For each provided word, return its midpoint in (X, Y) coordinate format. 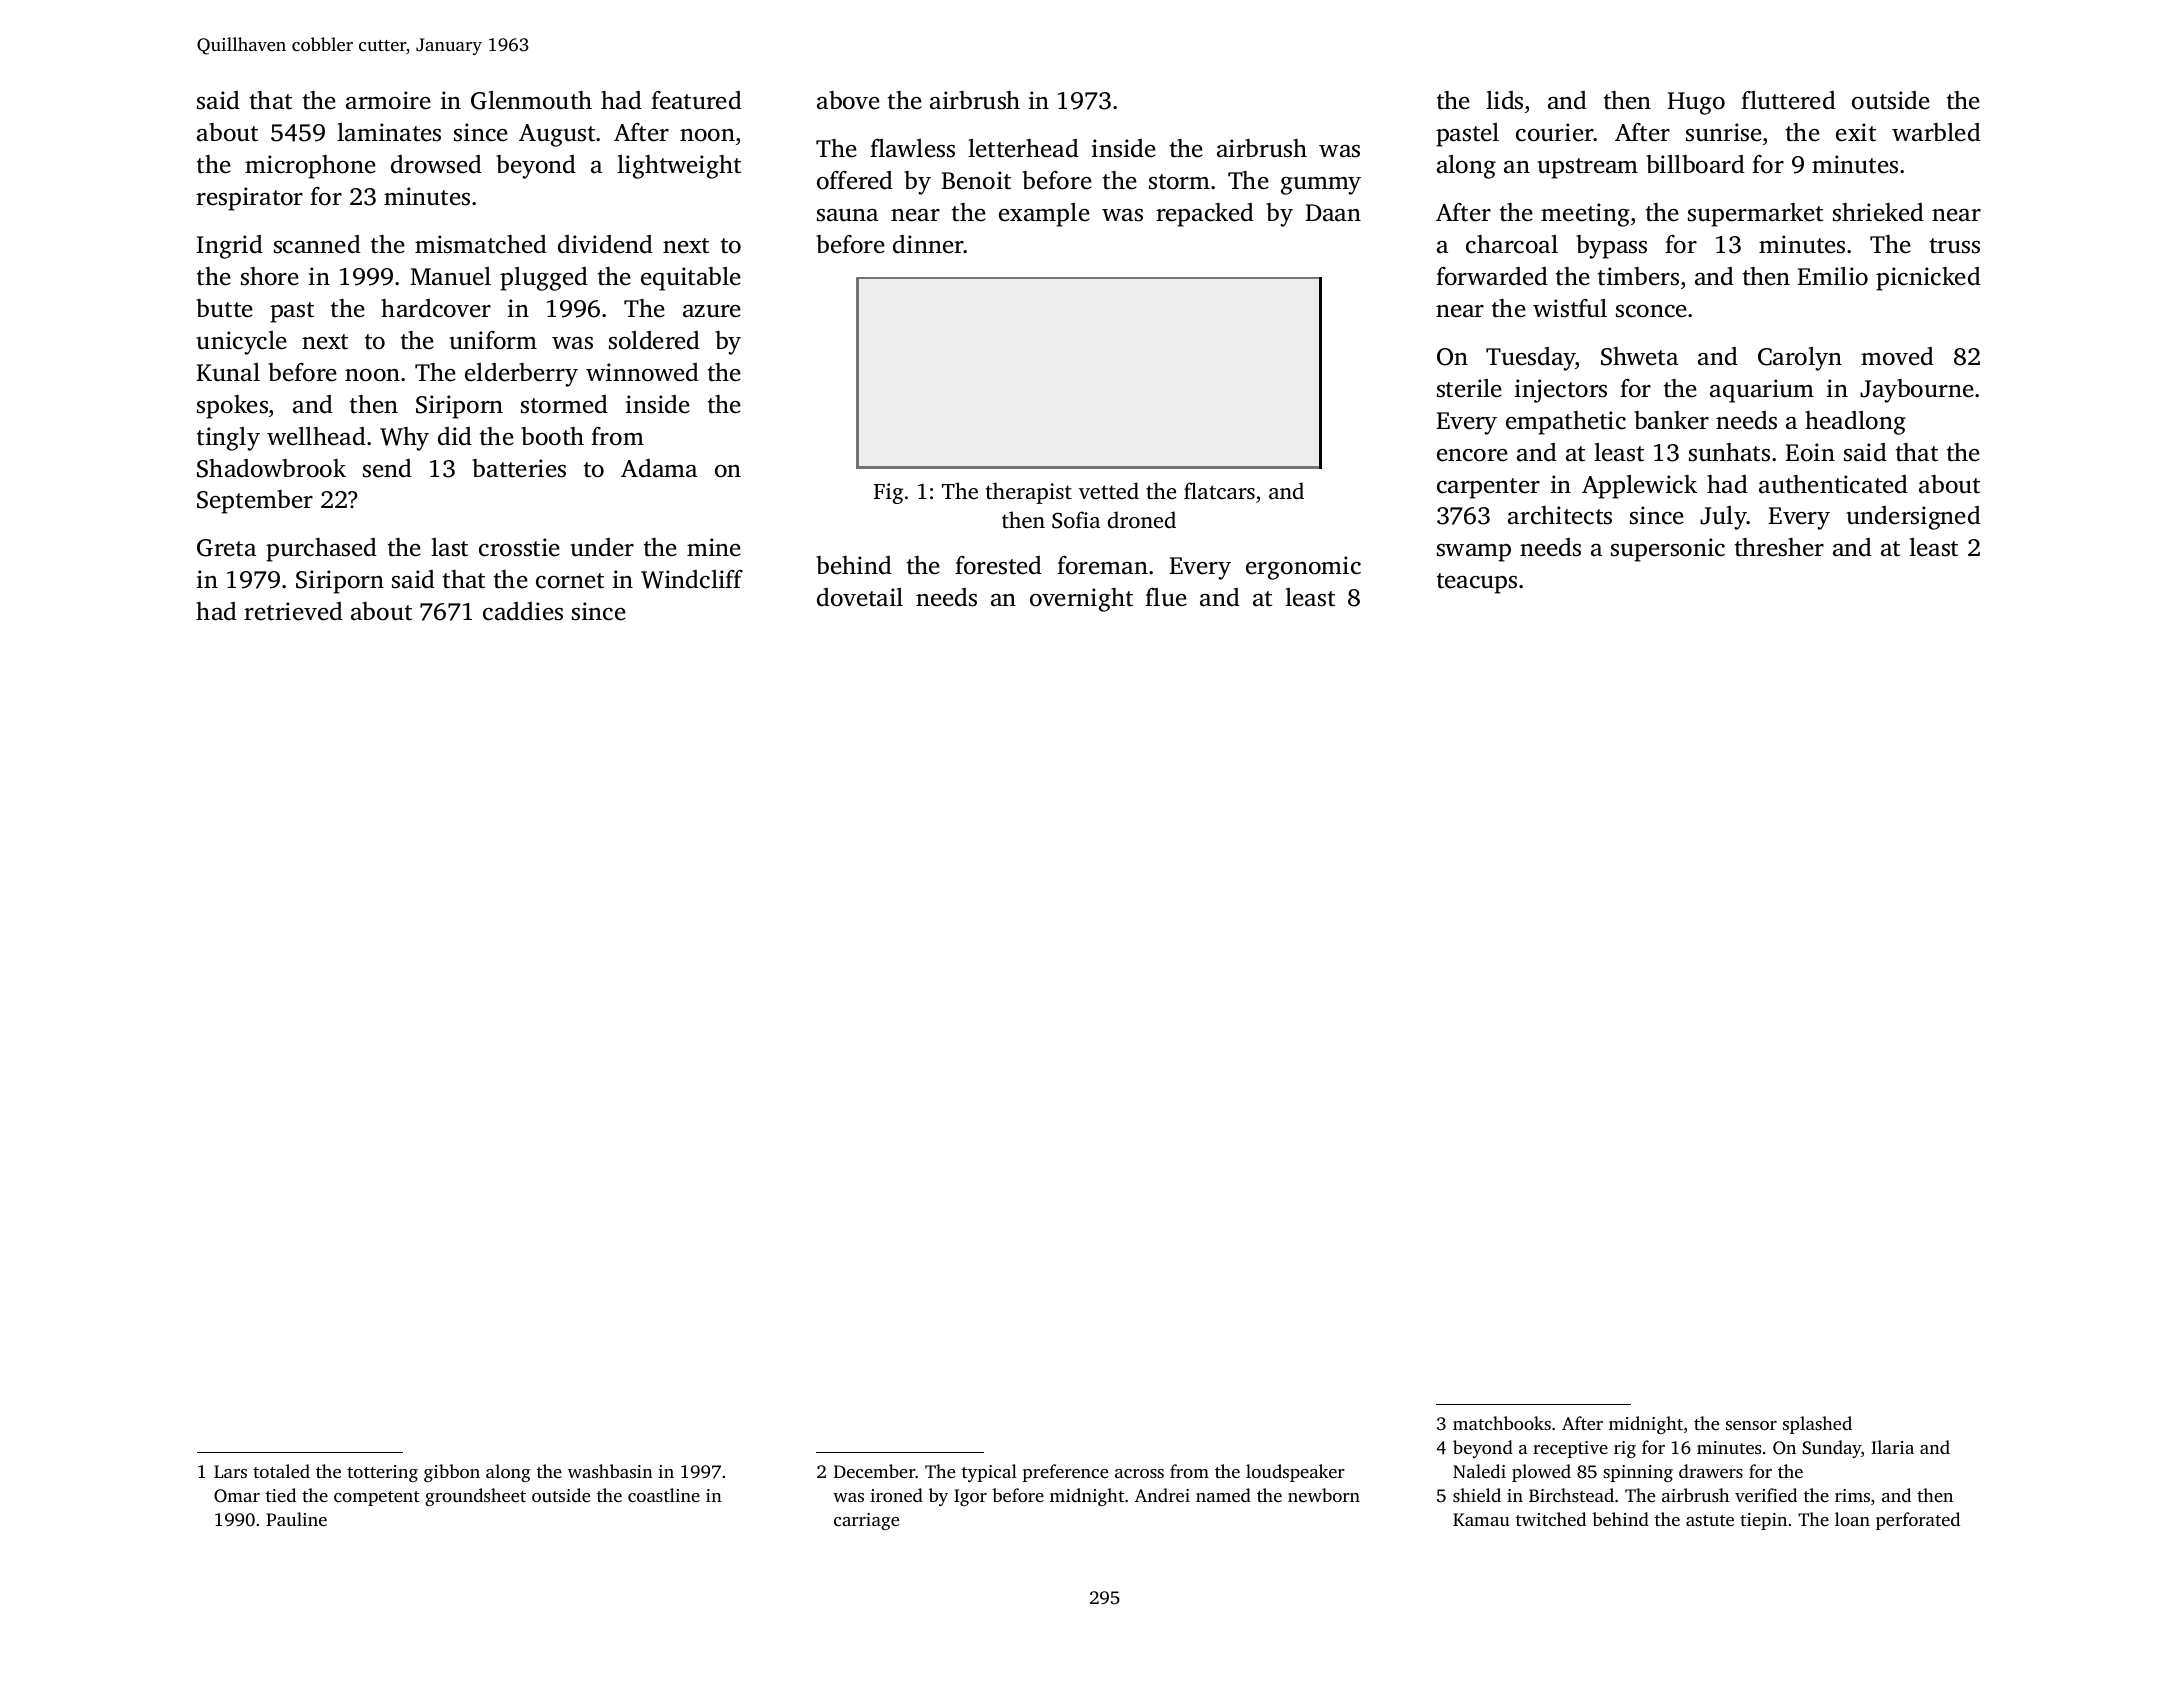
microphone (310, 167)
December (875, 1471)
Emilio (1833, 276)
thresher (1779, 547)
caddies (523, 611)
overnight (1081, 600)
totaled (281, 1471)
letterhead (1023, 148)
